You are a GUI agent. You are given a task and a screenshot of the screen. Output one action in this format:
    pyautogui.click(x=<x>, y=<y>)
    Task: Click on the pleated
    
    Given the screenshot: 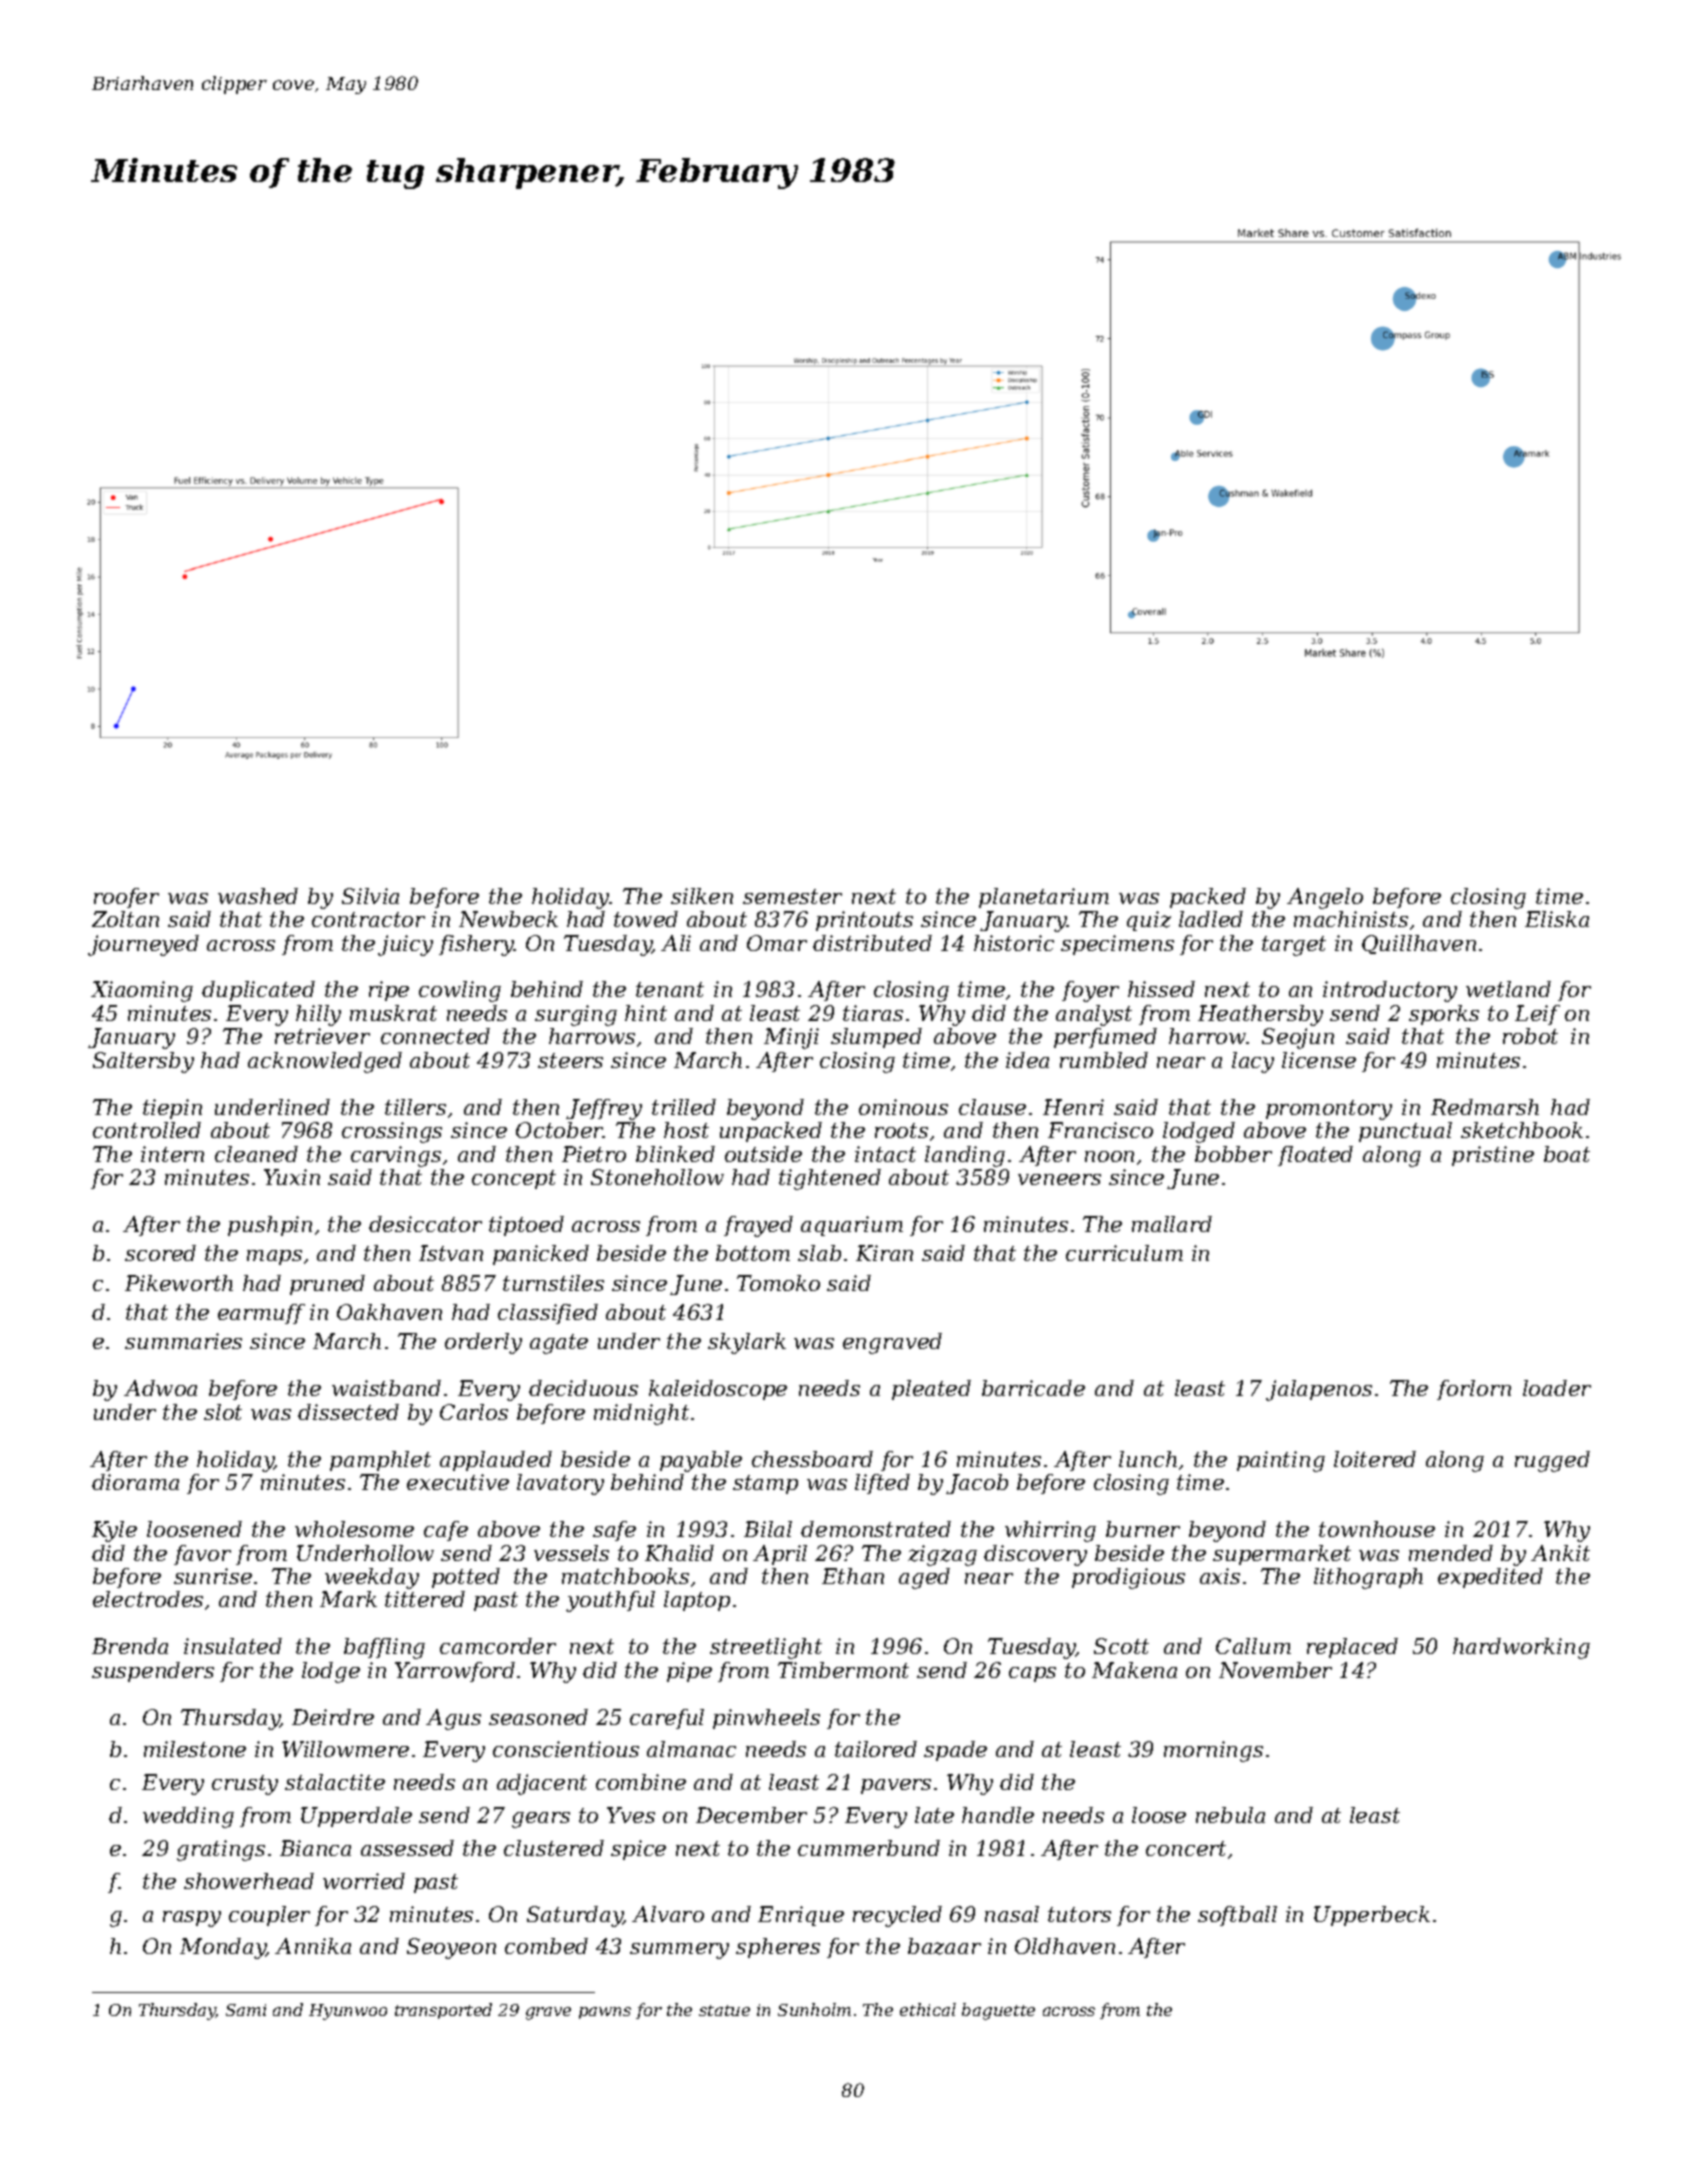 What is the action you would take?
    pyautogui.click(x=931, y=1390)
